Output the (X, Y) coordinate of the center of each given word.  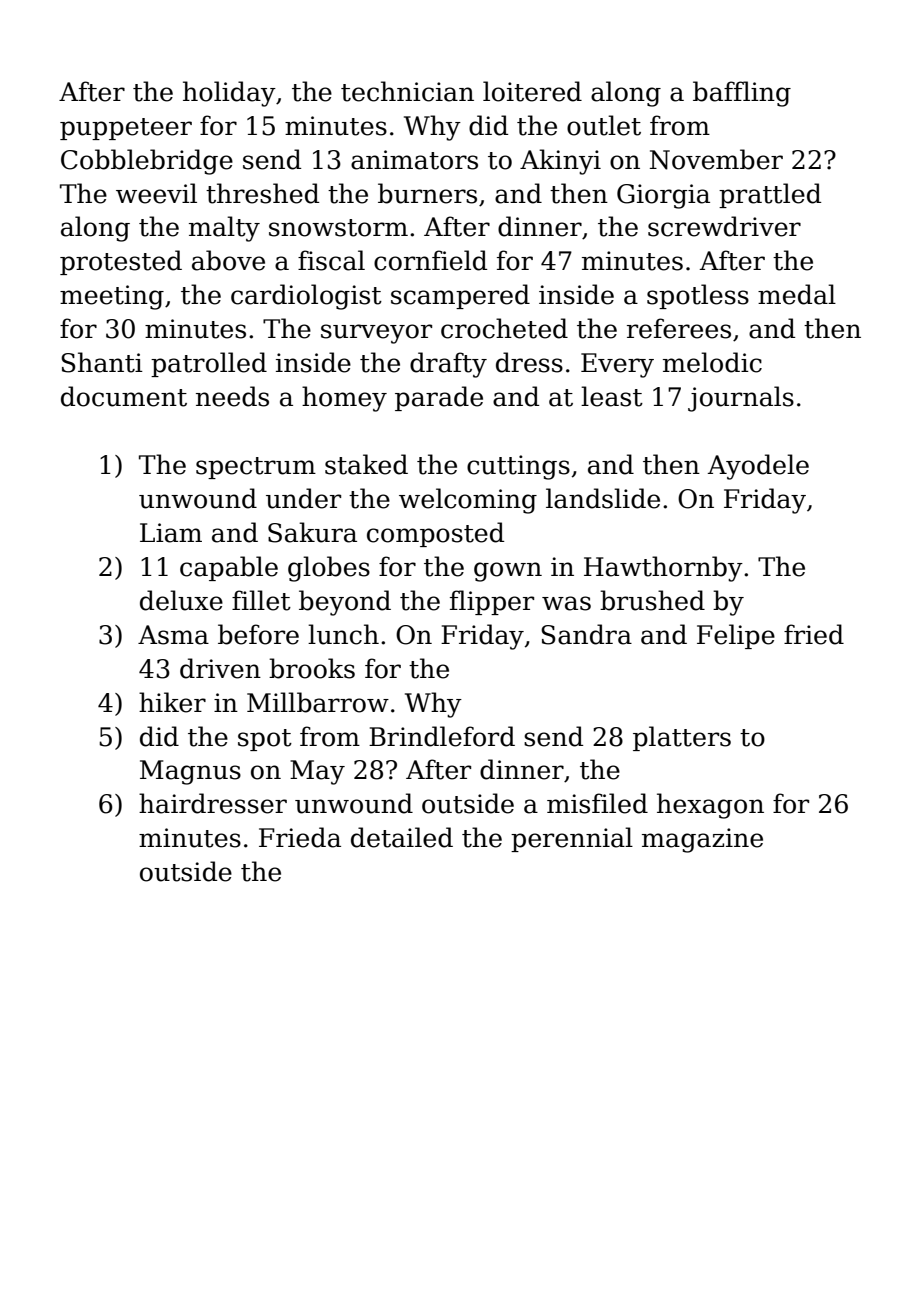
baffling (742, 94)
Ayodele (758, 467)
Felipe (736, 636)
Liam (171, 533)
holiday (229, 94)
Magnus (190, 772)
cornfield (430, 260)
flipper (492, 602)
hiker (172, 702)
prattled (770, 195)
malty (224, 229)
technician (407, 91)
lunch (343, 634)
